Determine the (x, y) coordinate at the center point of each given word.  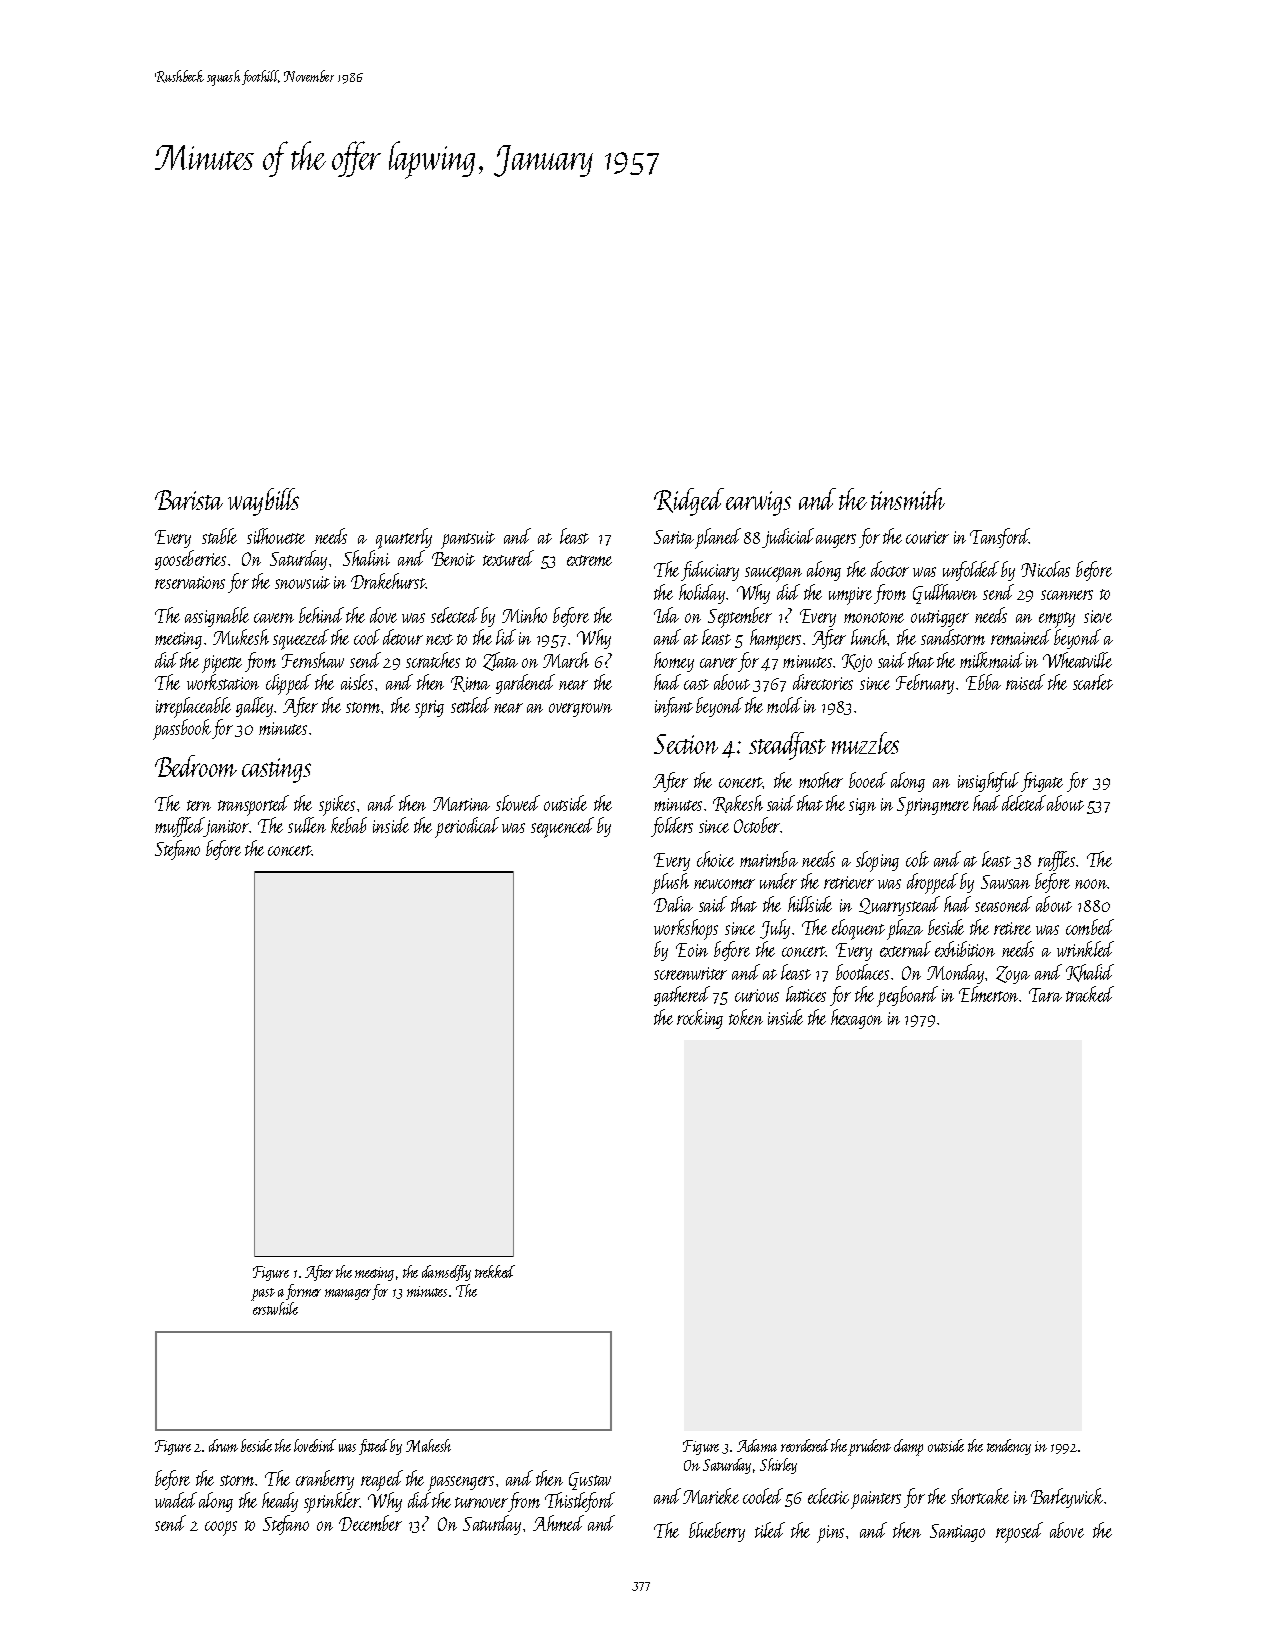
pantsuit (468, 540)
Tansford (999, 538)
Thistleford (580, 1502)
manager (348, 1294)
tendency (1009, 1447)
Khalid (1090, 973)
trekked (495, 1271)
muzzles (865, 743)
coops (221, 1528)
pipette (222, 664)
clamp (908, 1447)
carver (718, 663)
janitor (226, 828)
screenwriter (690, 973)
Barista (189, 500)
